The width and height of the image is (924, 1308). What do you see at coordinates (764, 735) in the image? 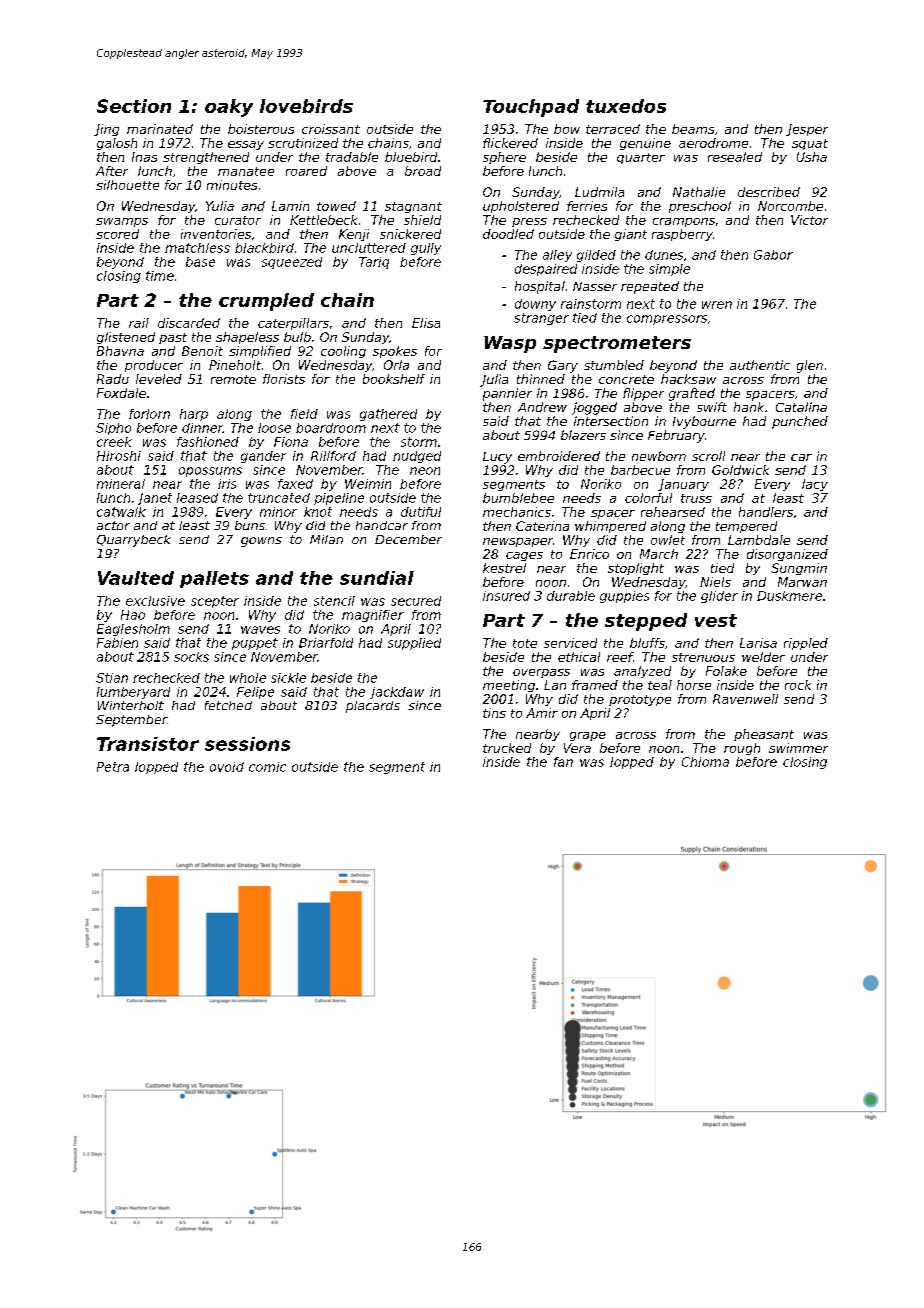
I see `pheasant` at bounding box center [764, 735].
